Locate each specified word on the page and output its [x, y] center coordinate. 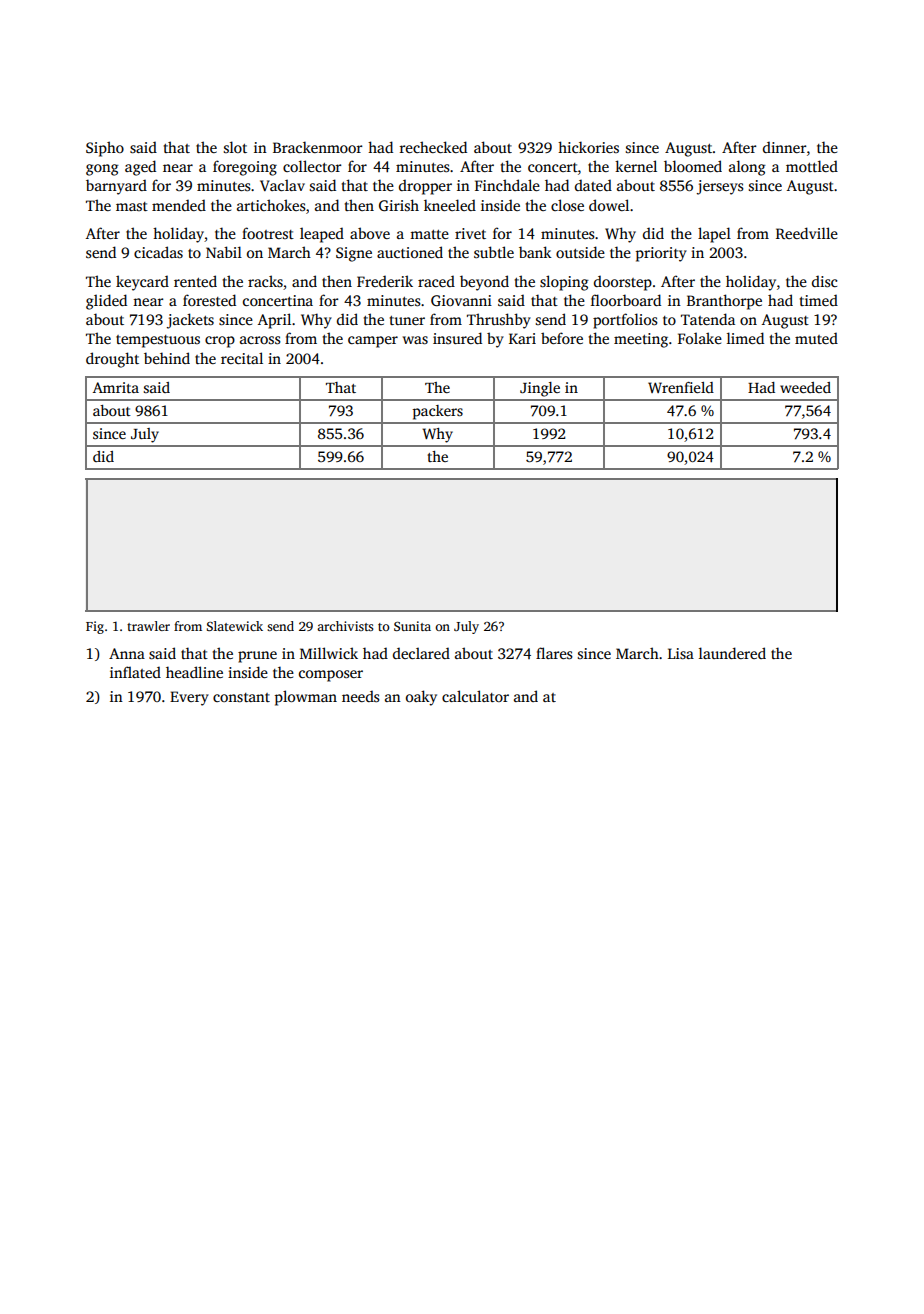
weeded [805, 387]
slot [235, 147]
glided [106, 302]
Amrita [116, 387]
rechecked [433, 147]
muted [816, 338]
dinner [784, 147]
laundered [732, 653]
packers [438, 412]
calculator [475, 696]
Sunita [412, 626]
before [562, 338]
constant [241, 697]
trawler [148, 626]
